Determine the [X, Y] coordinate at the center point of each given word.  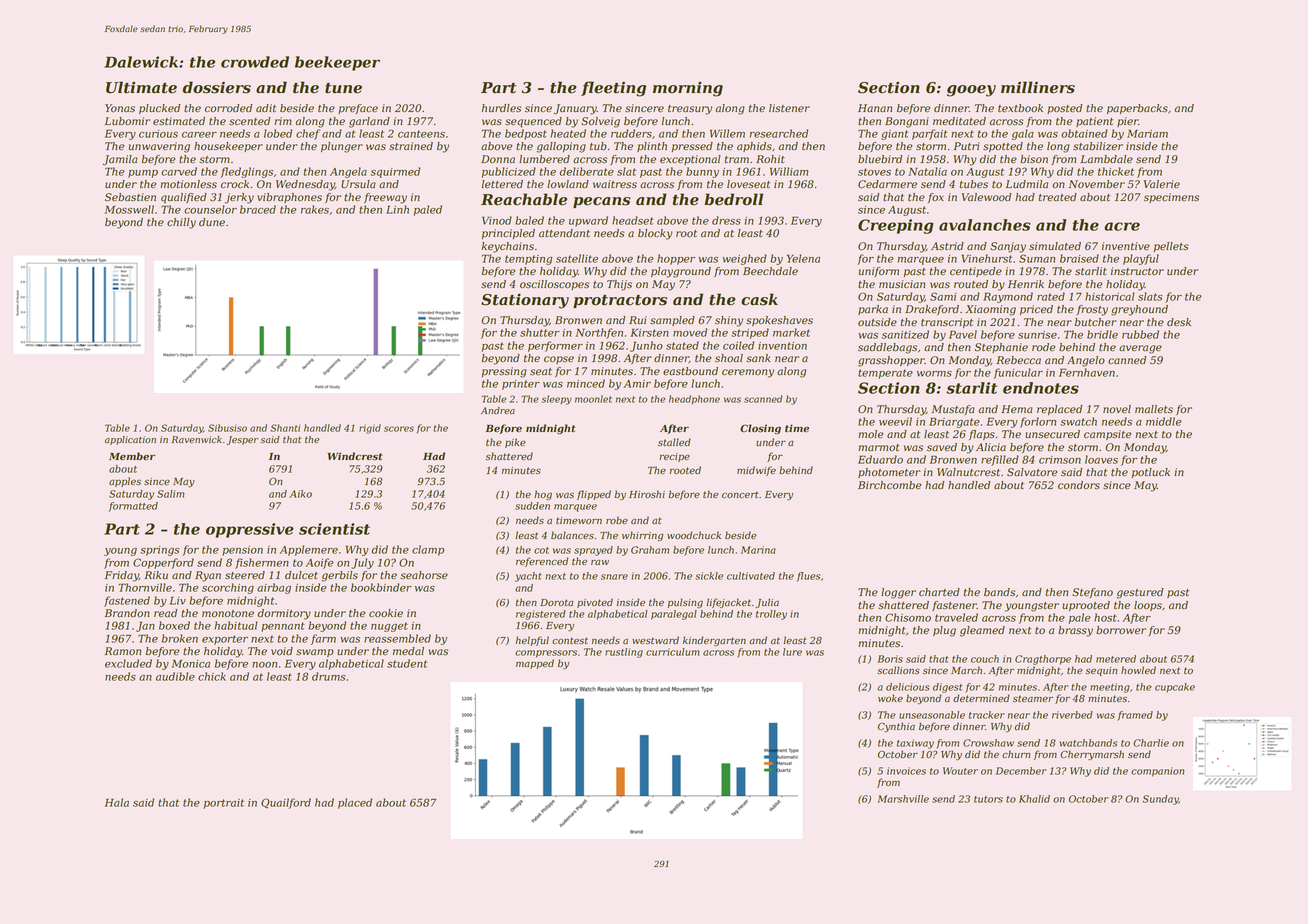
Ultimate [141, 87]
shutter [540, 332]
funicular [1018, 373]
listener [789, 108]
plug [944, 631]
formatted [133, 507]
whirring [642, 536]
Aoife [320, 563]
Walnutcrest [968, 472]
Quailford [286, 803]
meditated [959, 121]
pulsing [685, 603]
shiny [729, 321]
